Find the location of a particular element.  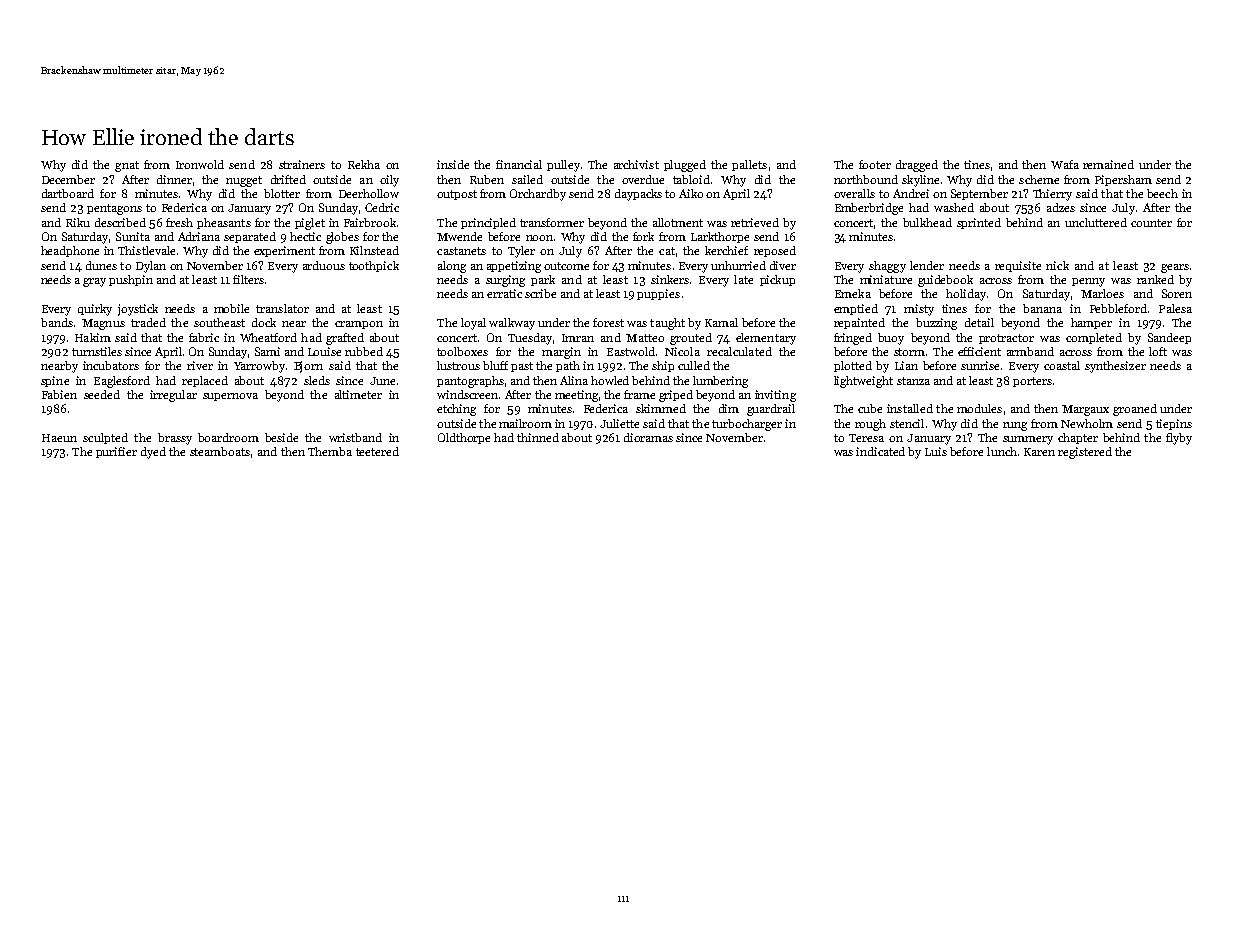

guidebook is located at coordinates (945, 281).
